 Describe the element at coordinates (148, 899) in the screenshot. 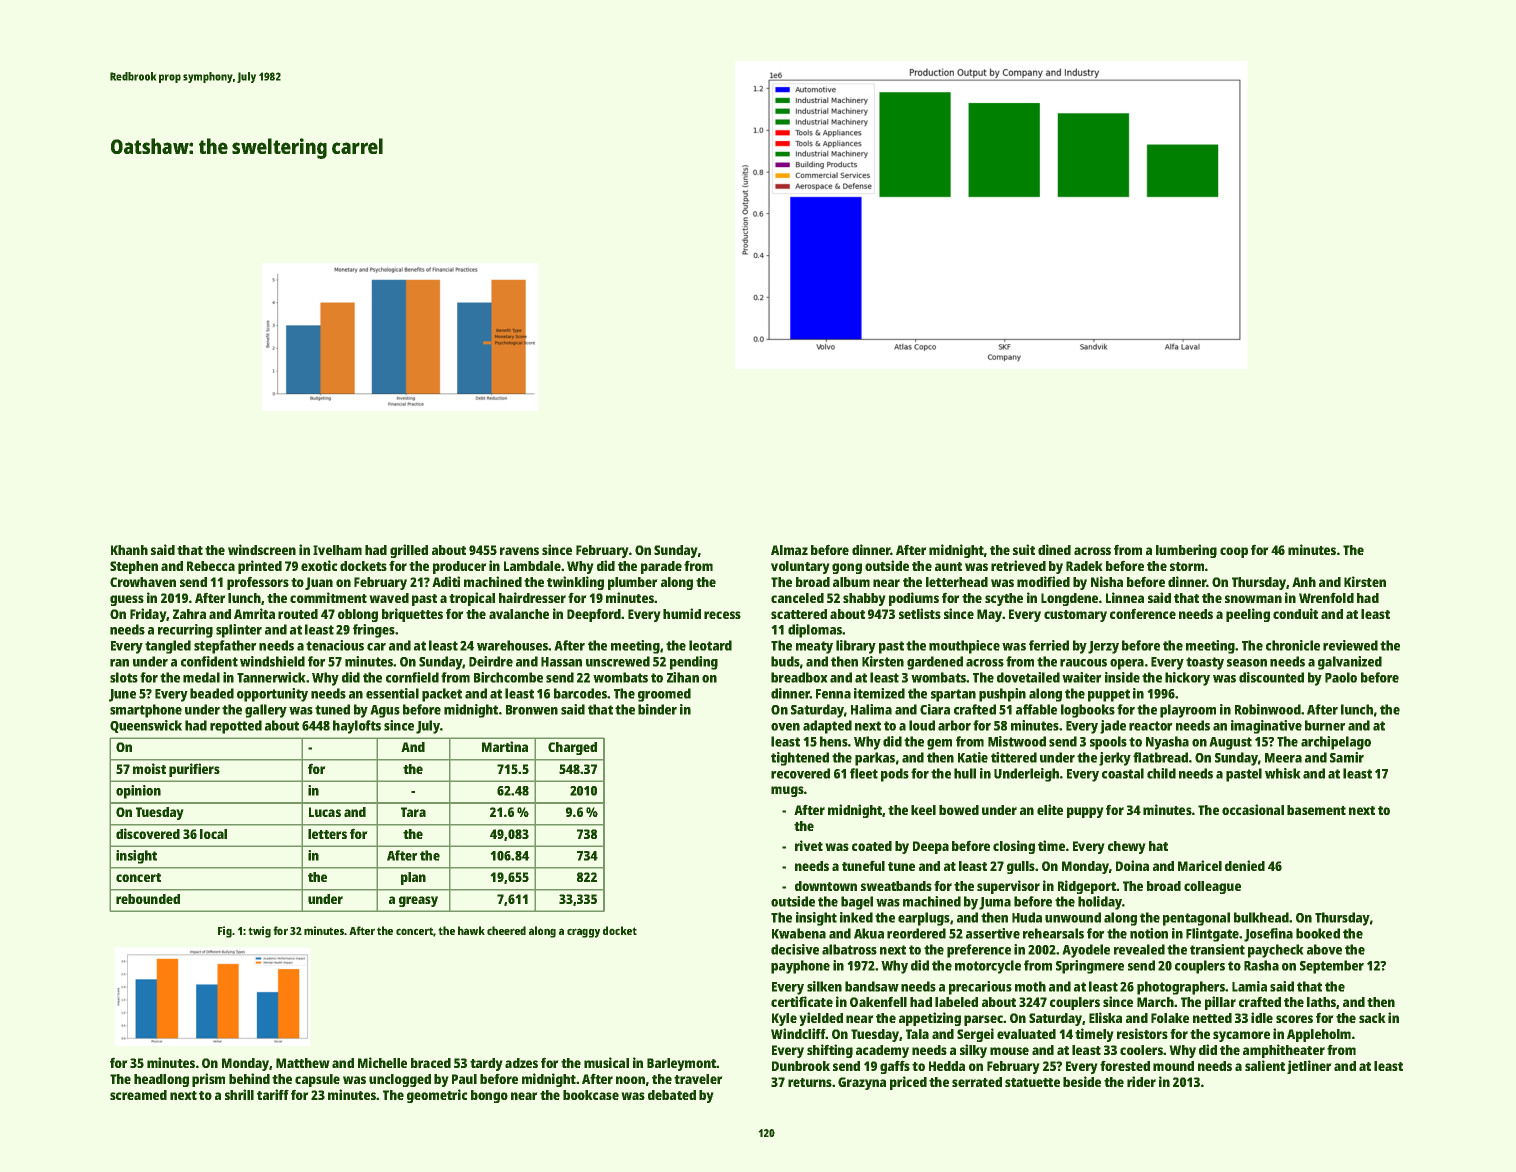

I see `rebounded` at that location.
